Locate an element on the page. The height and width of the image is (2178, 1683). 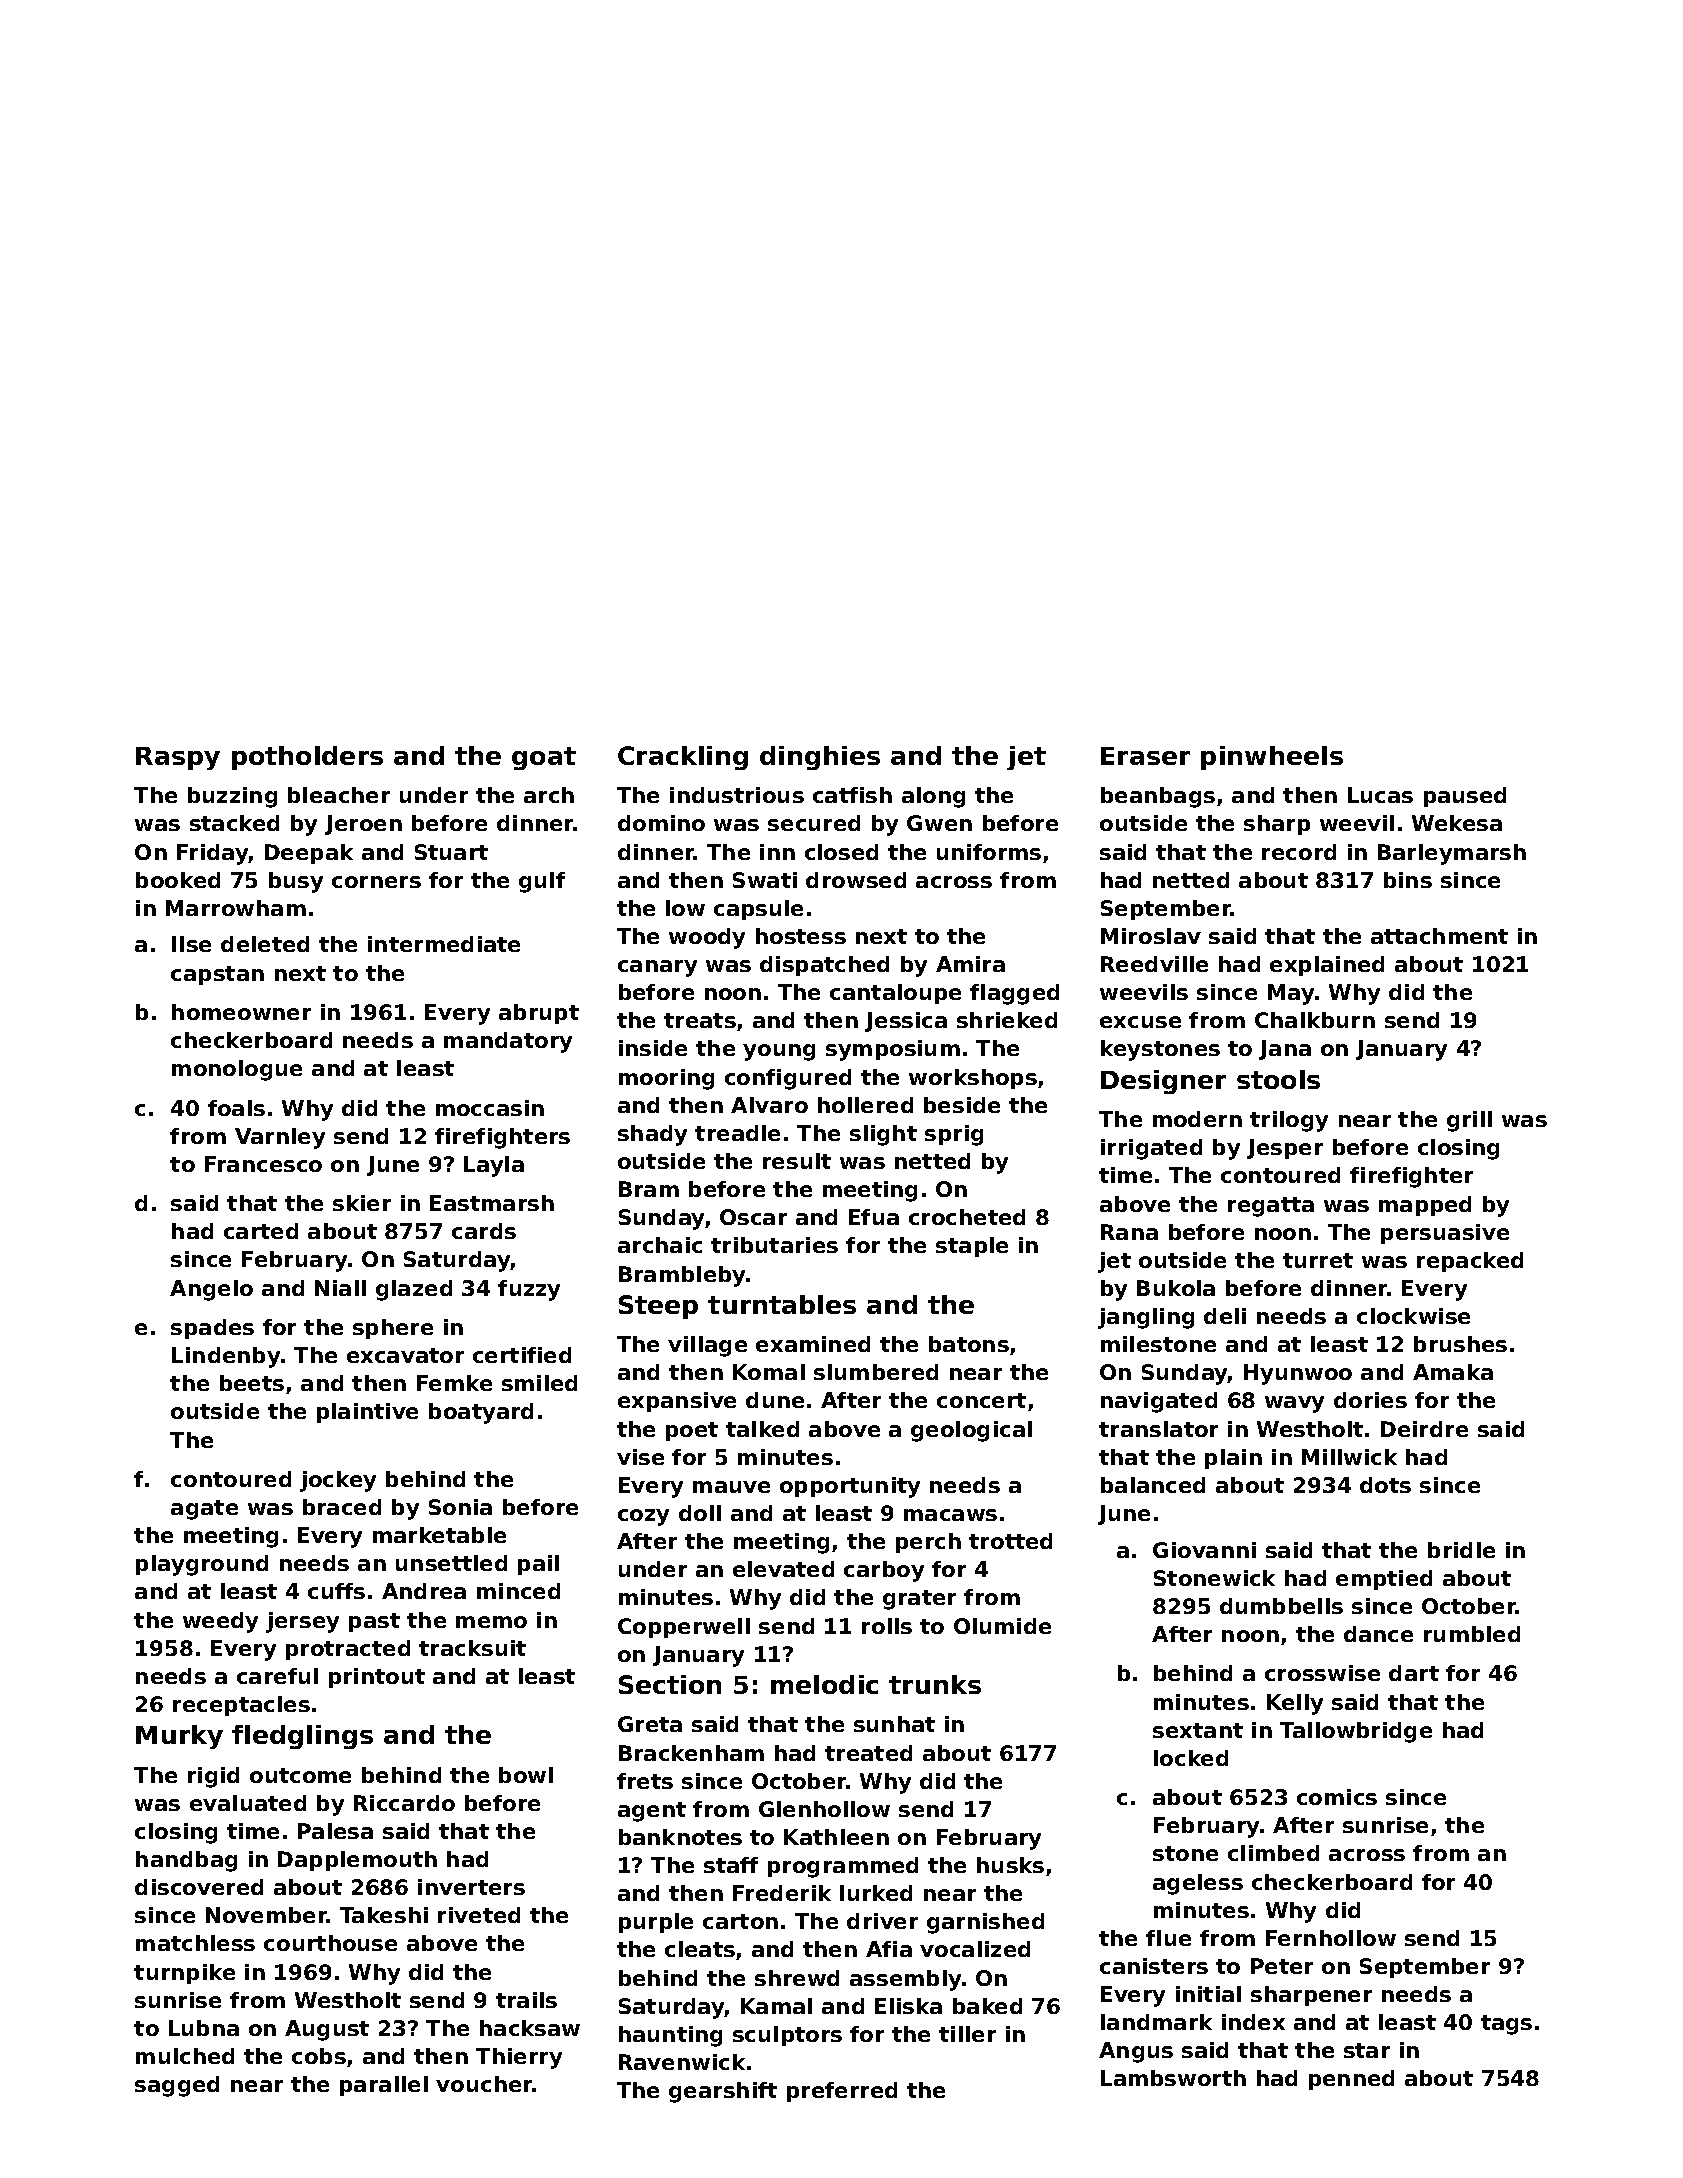
agent is located at coordinates (652, 1812).
